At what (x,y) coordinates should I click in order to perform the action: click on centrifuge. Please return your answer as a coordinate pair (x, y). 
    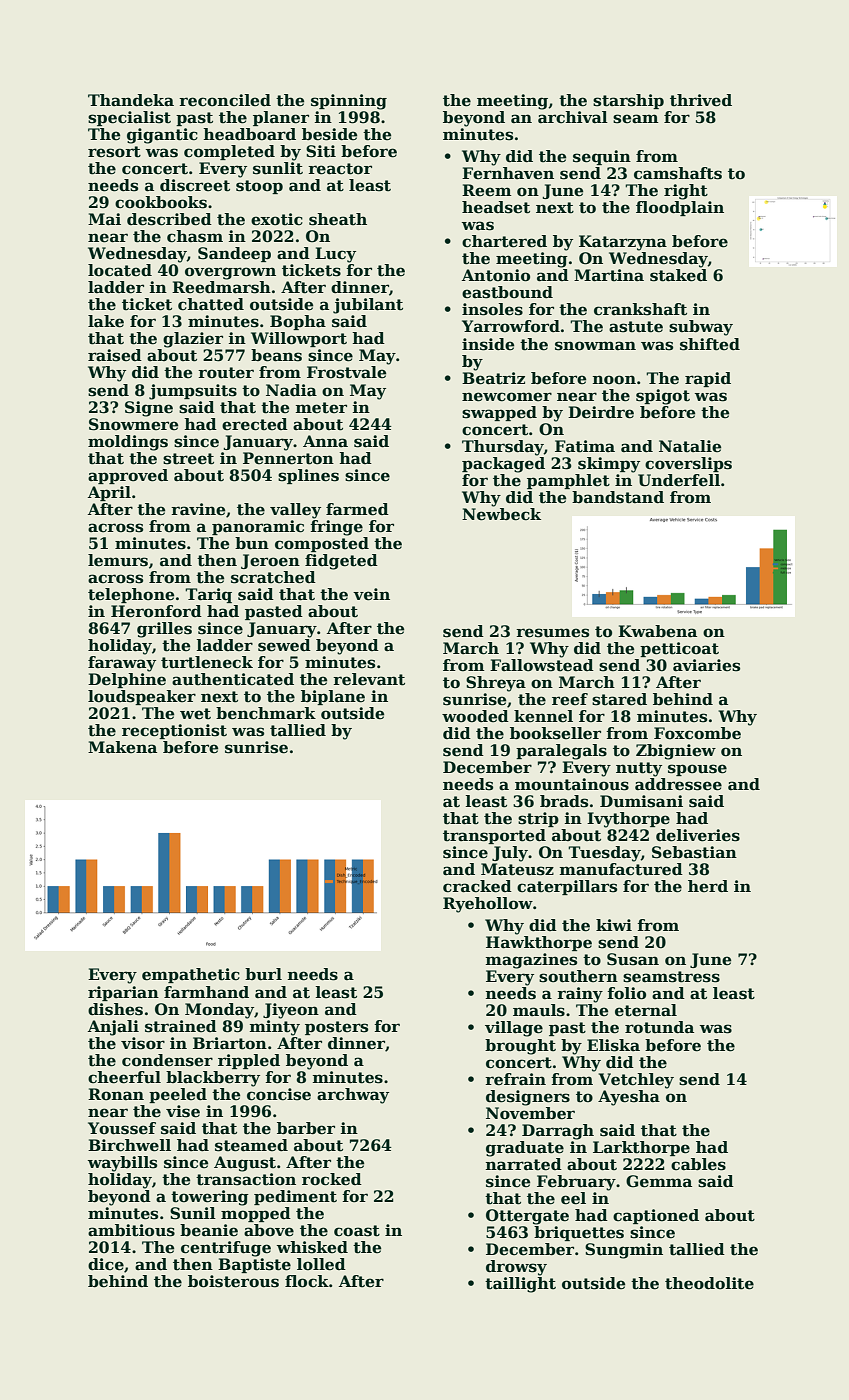
    Looking at the image, I should click on (226, 1249).
